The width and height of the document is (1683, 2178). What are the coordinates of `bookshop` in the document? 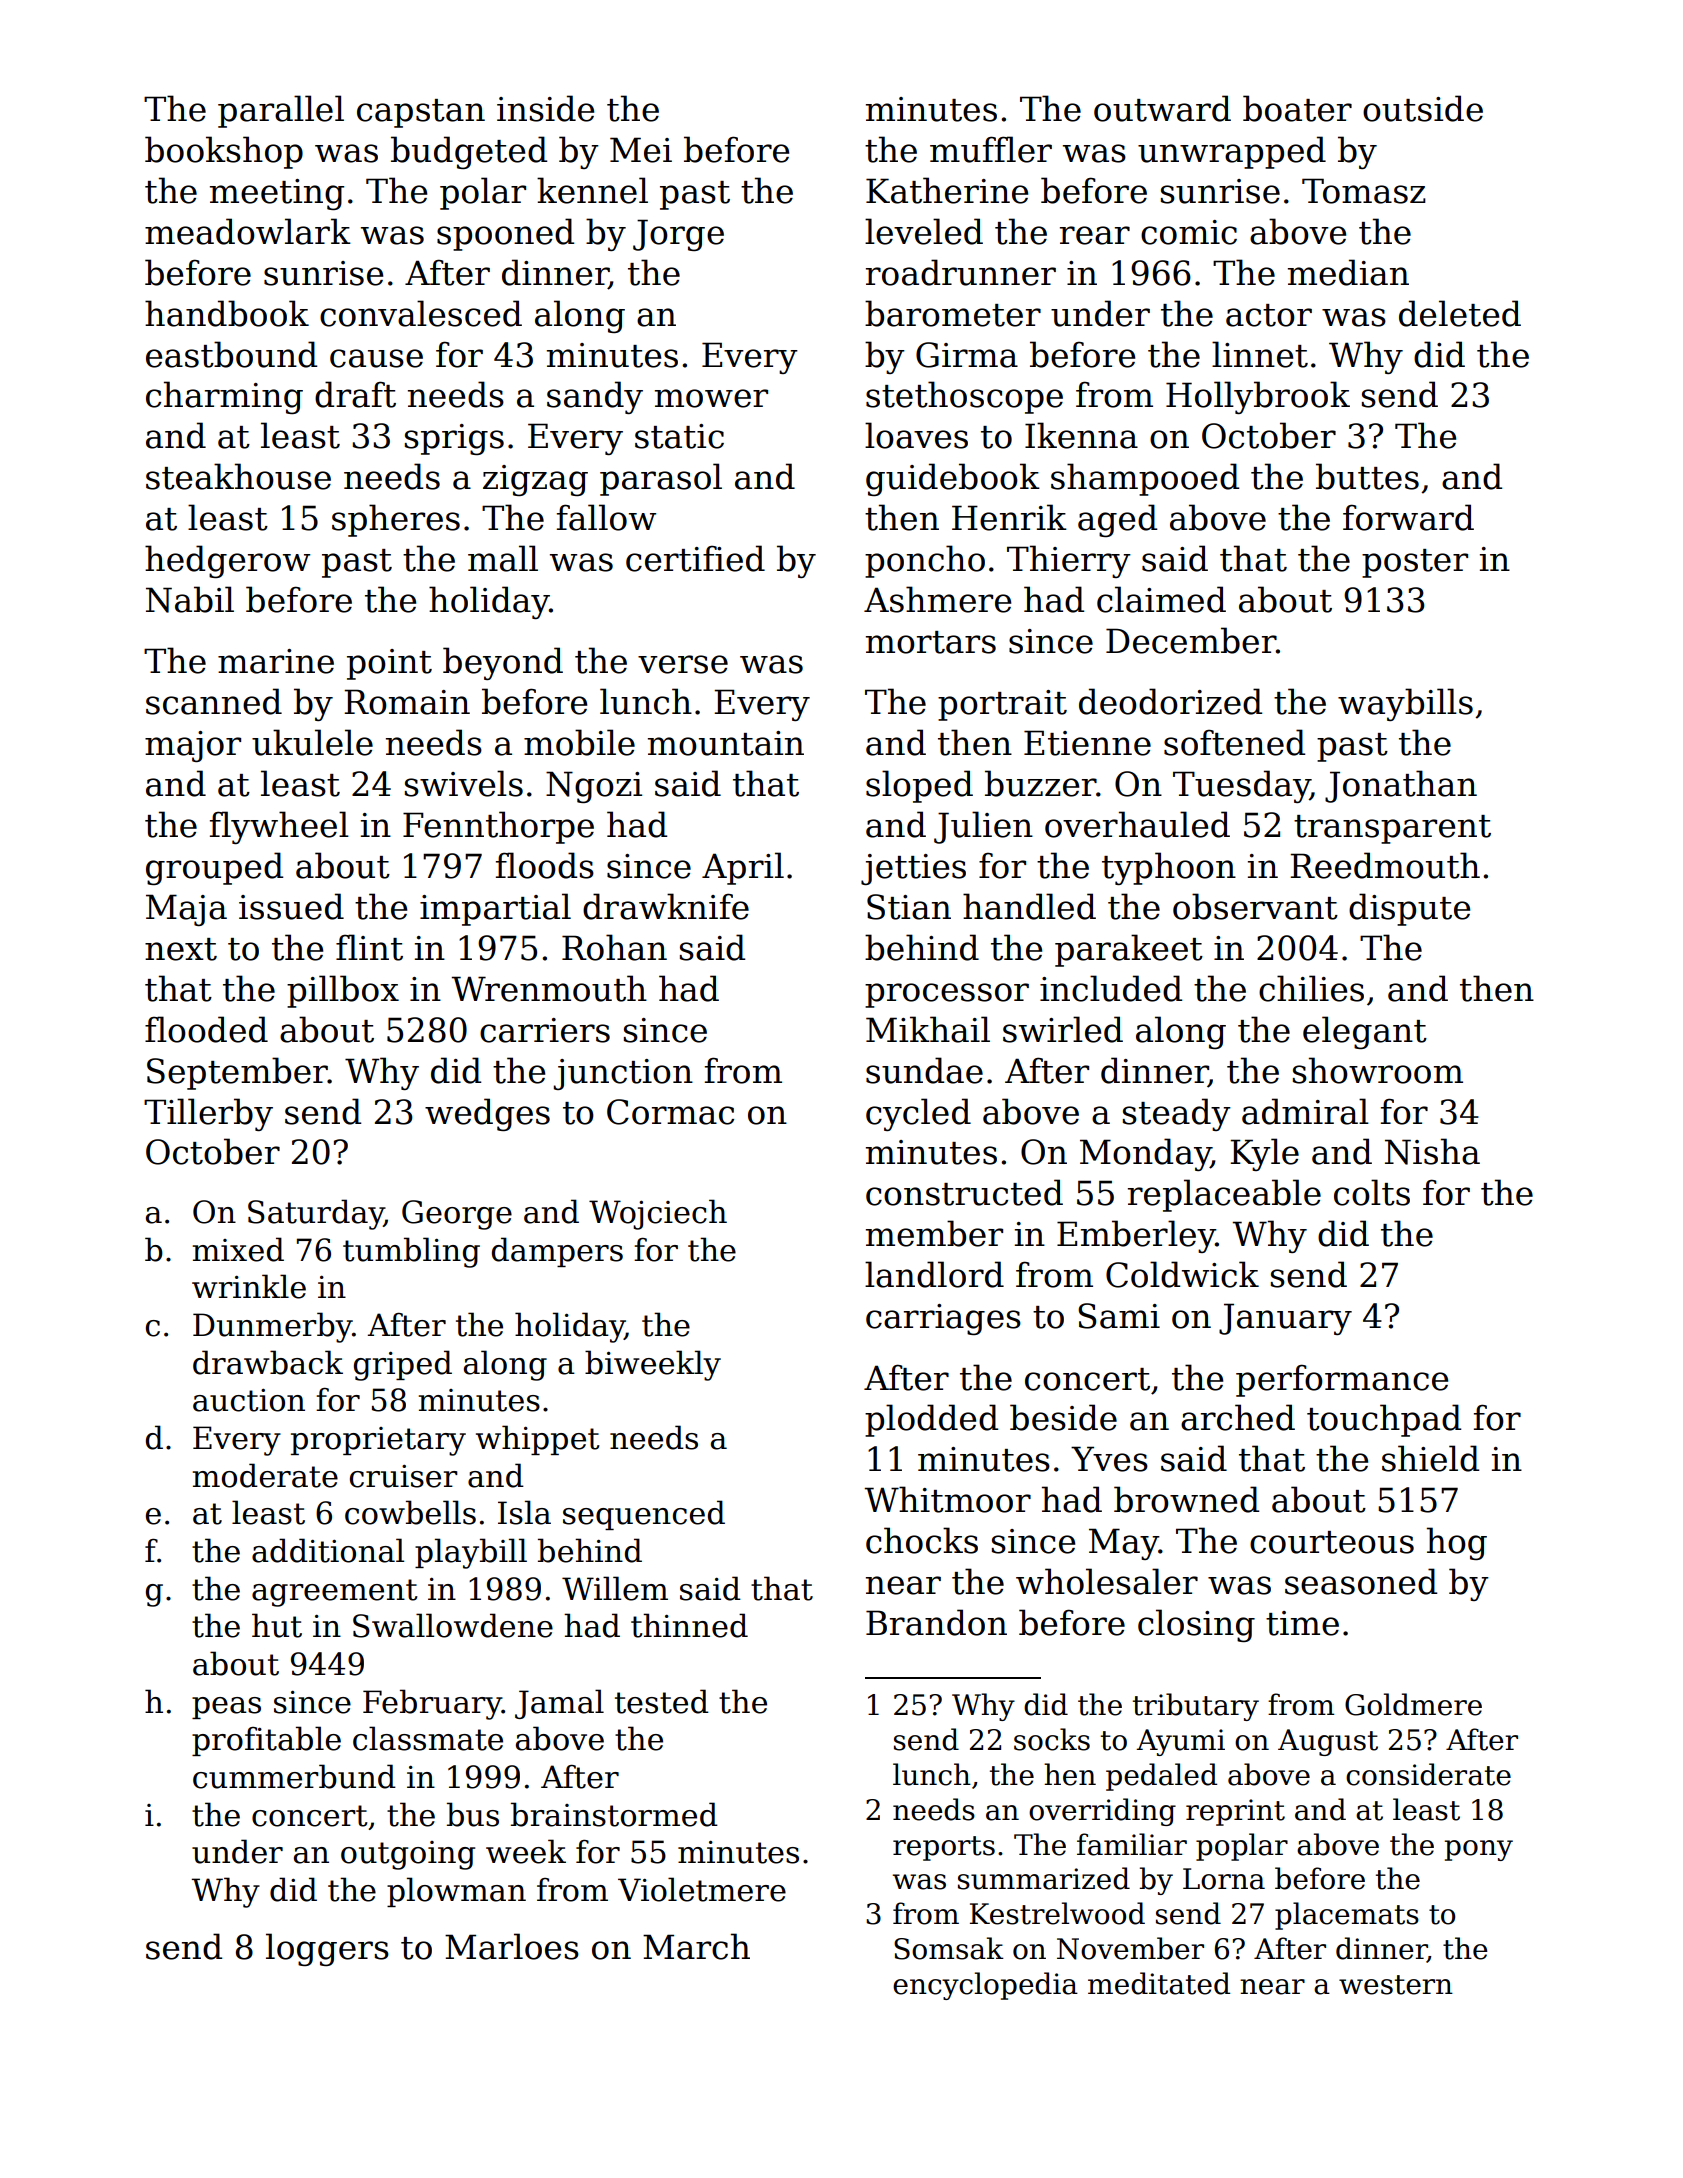 It's located at (224, 152).
